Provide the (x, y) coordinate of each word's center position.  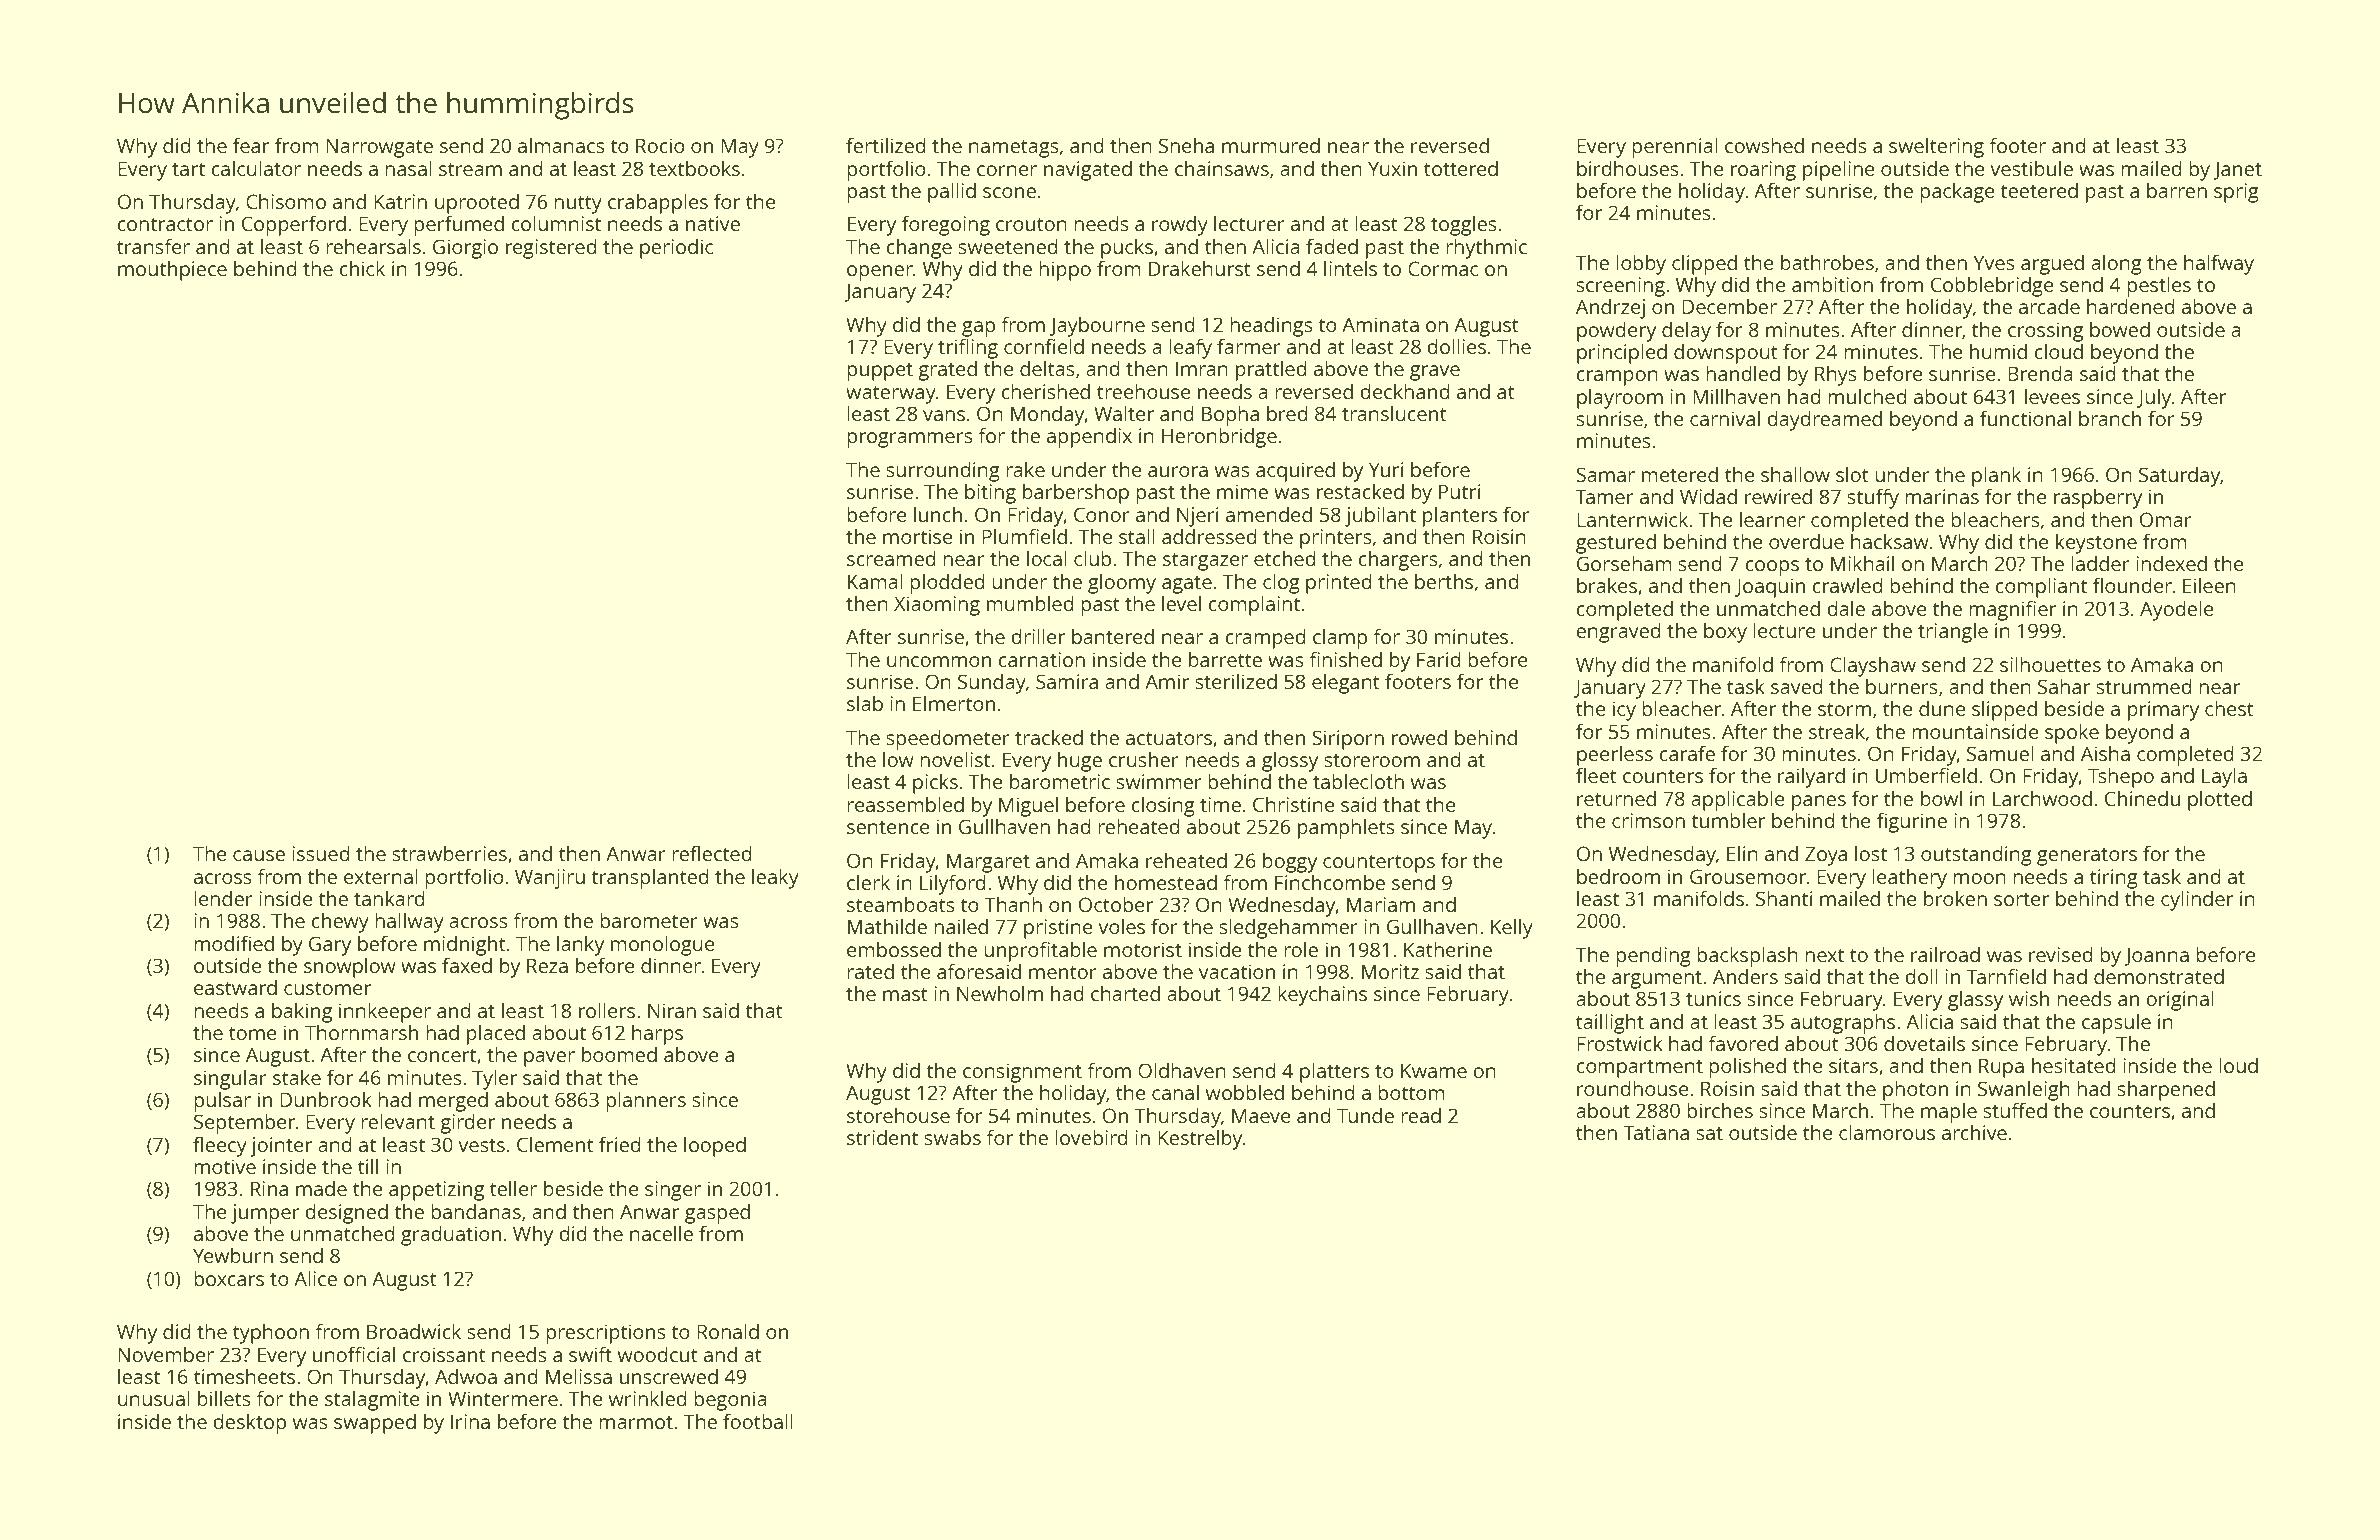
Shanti (1784, 898)
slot (1852, 474)
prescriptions (606, 1334)
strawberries (449, 853)
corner (1007, 170)
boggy (1290, 862)
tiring (2114, 879)
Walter (1124, 413)
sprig (2236, 193)
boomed (619, 1054)
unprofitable (1040, 951)
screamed (891, 558)
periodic (676, 248)
